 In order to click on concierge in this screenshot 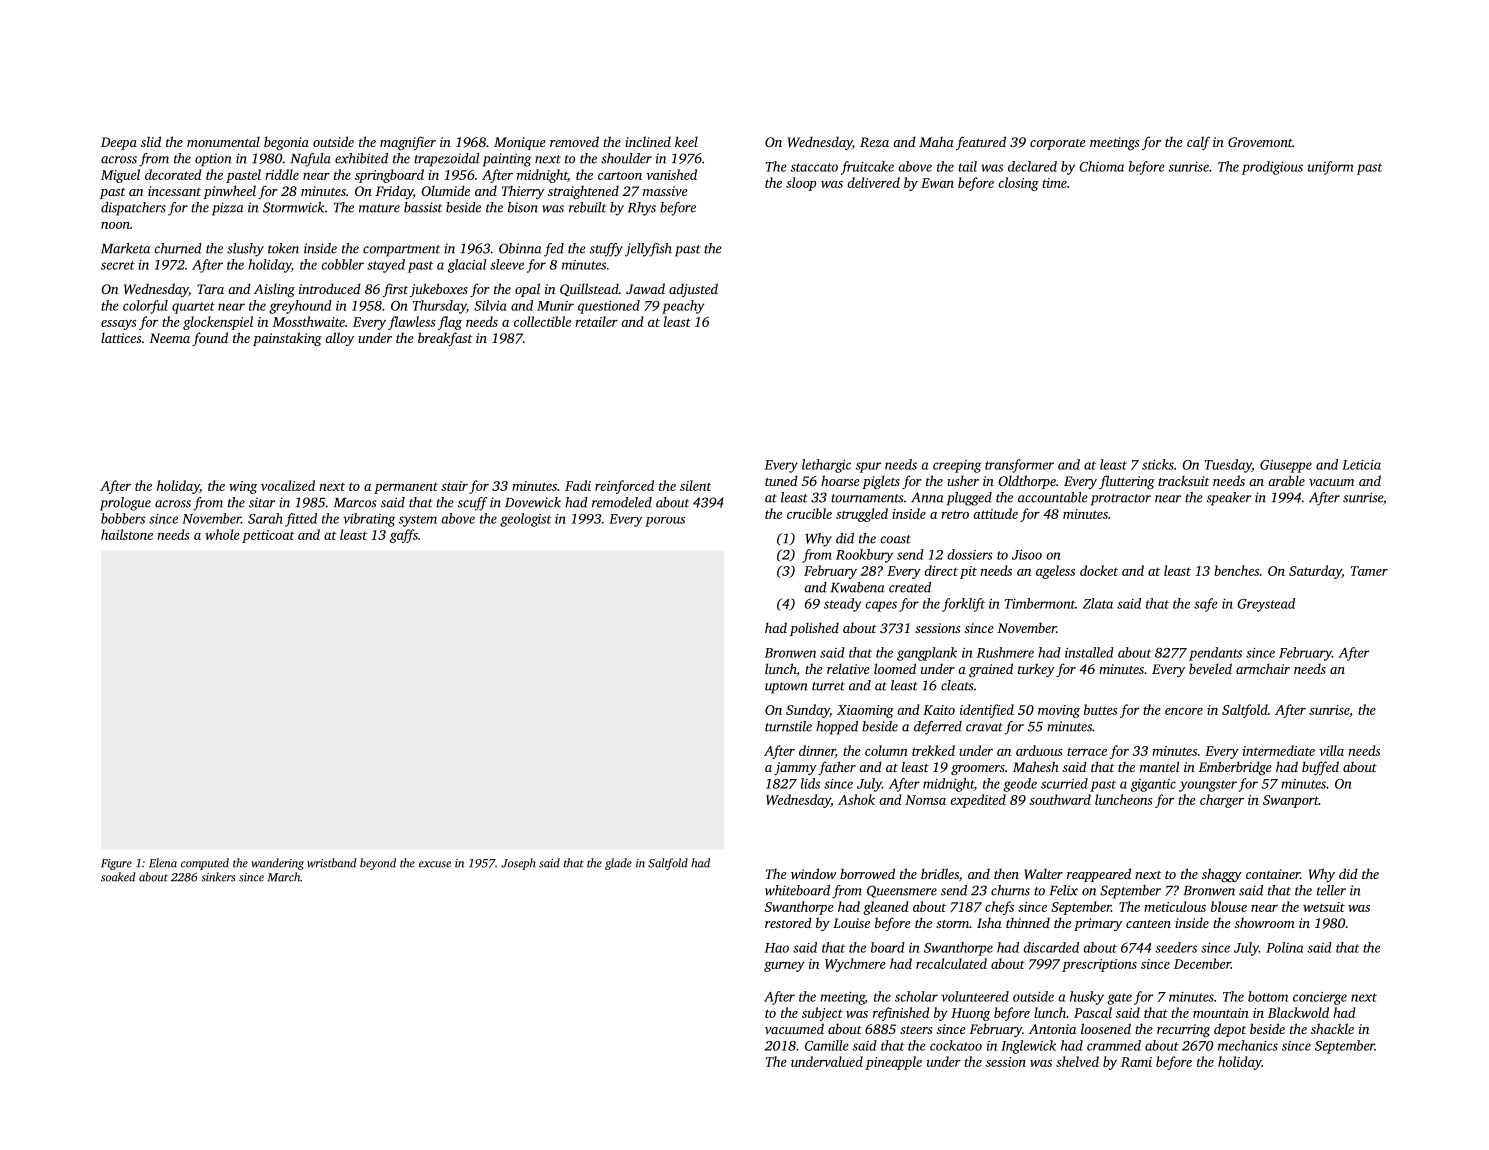, I will do `click(1320, 998)`.
